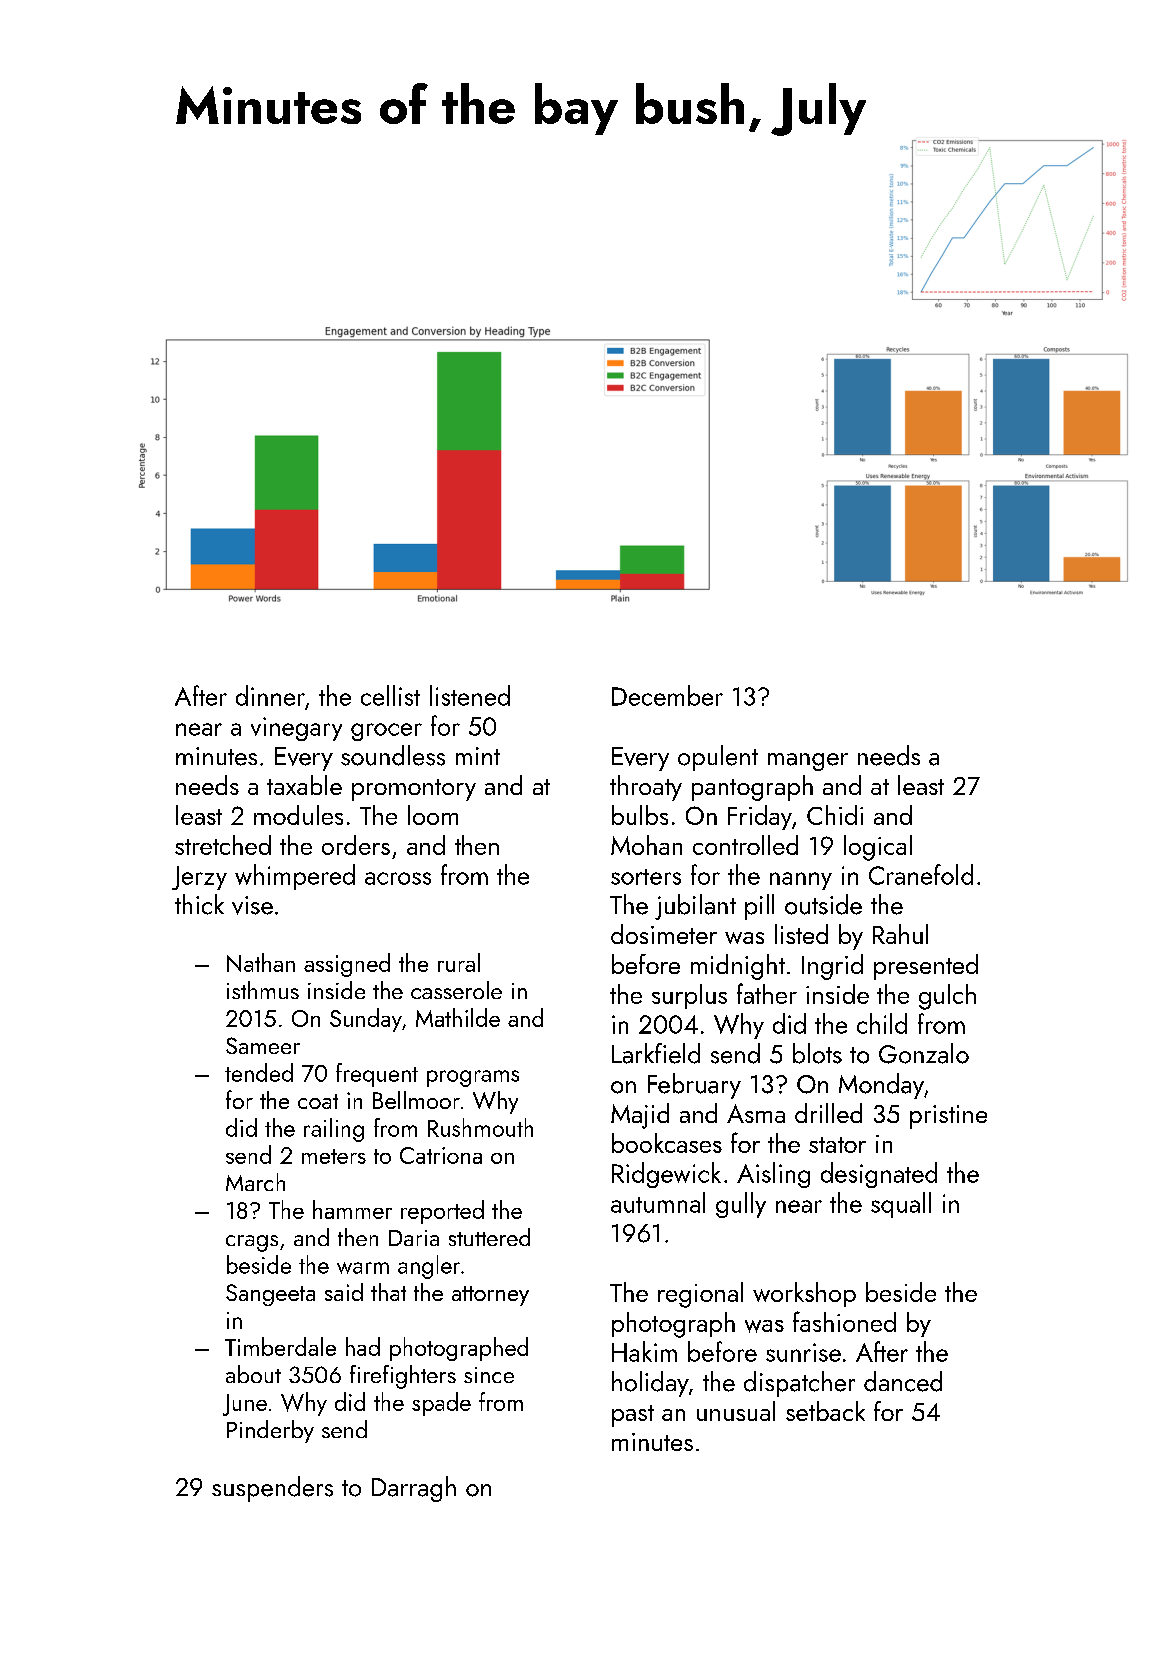 Image resolution: width=1165 pixels, height=1654 pixels. I want to click on fashioned, so click(844, 1321).
